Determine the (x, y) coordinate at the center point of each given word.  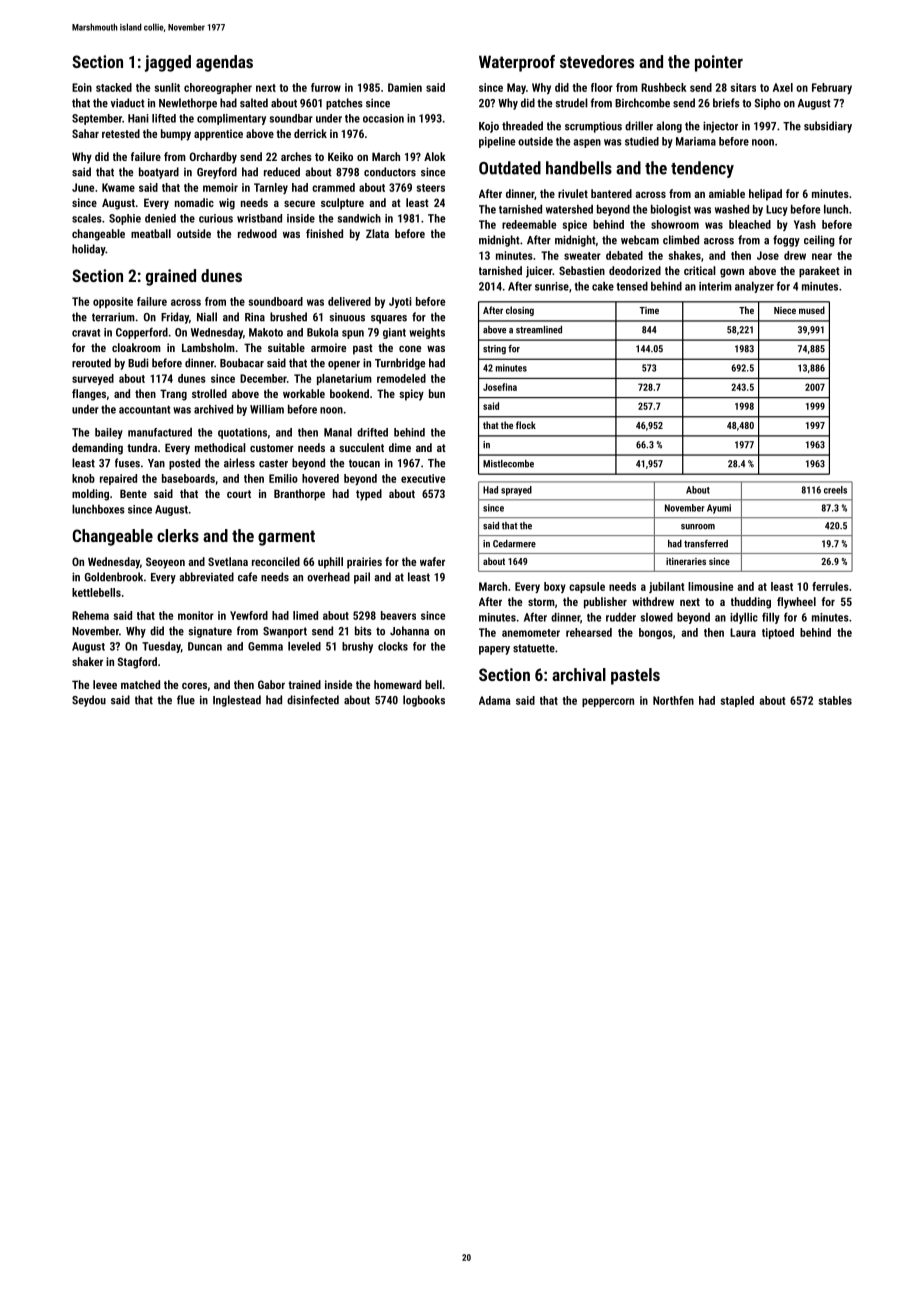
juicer (539, 272)
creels (835, 490)
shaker (87, 661)
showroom (675, 224)
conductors (390, 172)
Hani (138, 118)
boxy (555, 587)
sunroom (698, 527)
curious (216, 218)
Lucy (777, 210)
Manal (338, 432)
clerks (178, 535)
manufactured (160, 432)
